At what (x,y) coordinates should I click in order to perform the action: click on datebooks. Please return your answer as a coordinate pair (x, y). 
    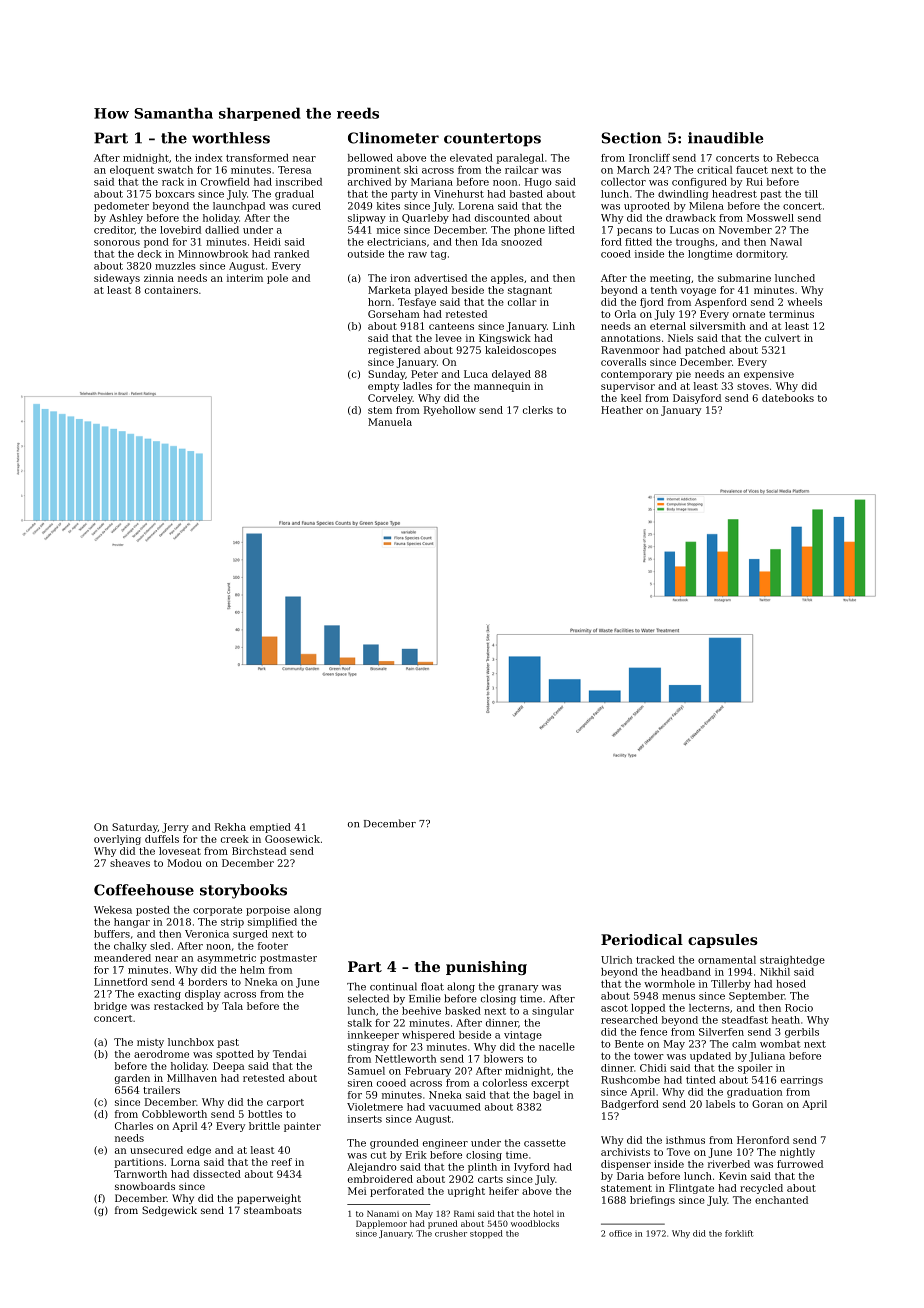
    Looking at the image, I should click on (788, 398).
